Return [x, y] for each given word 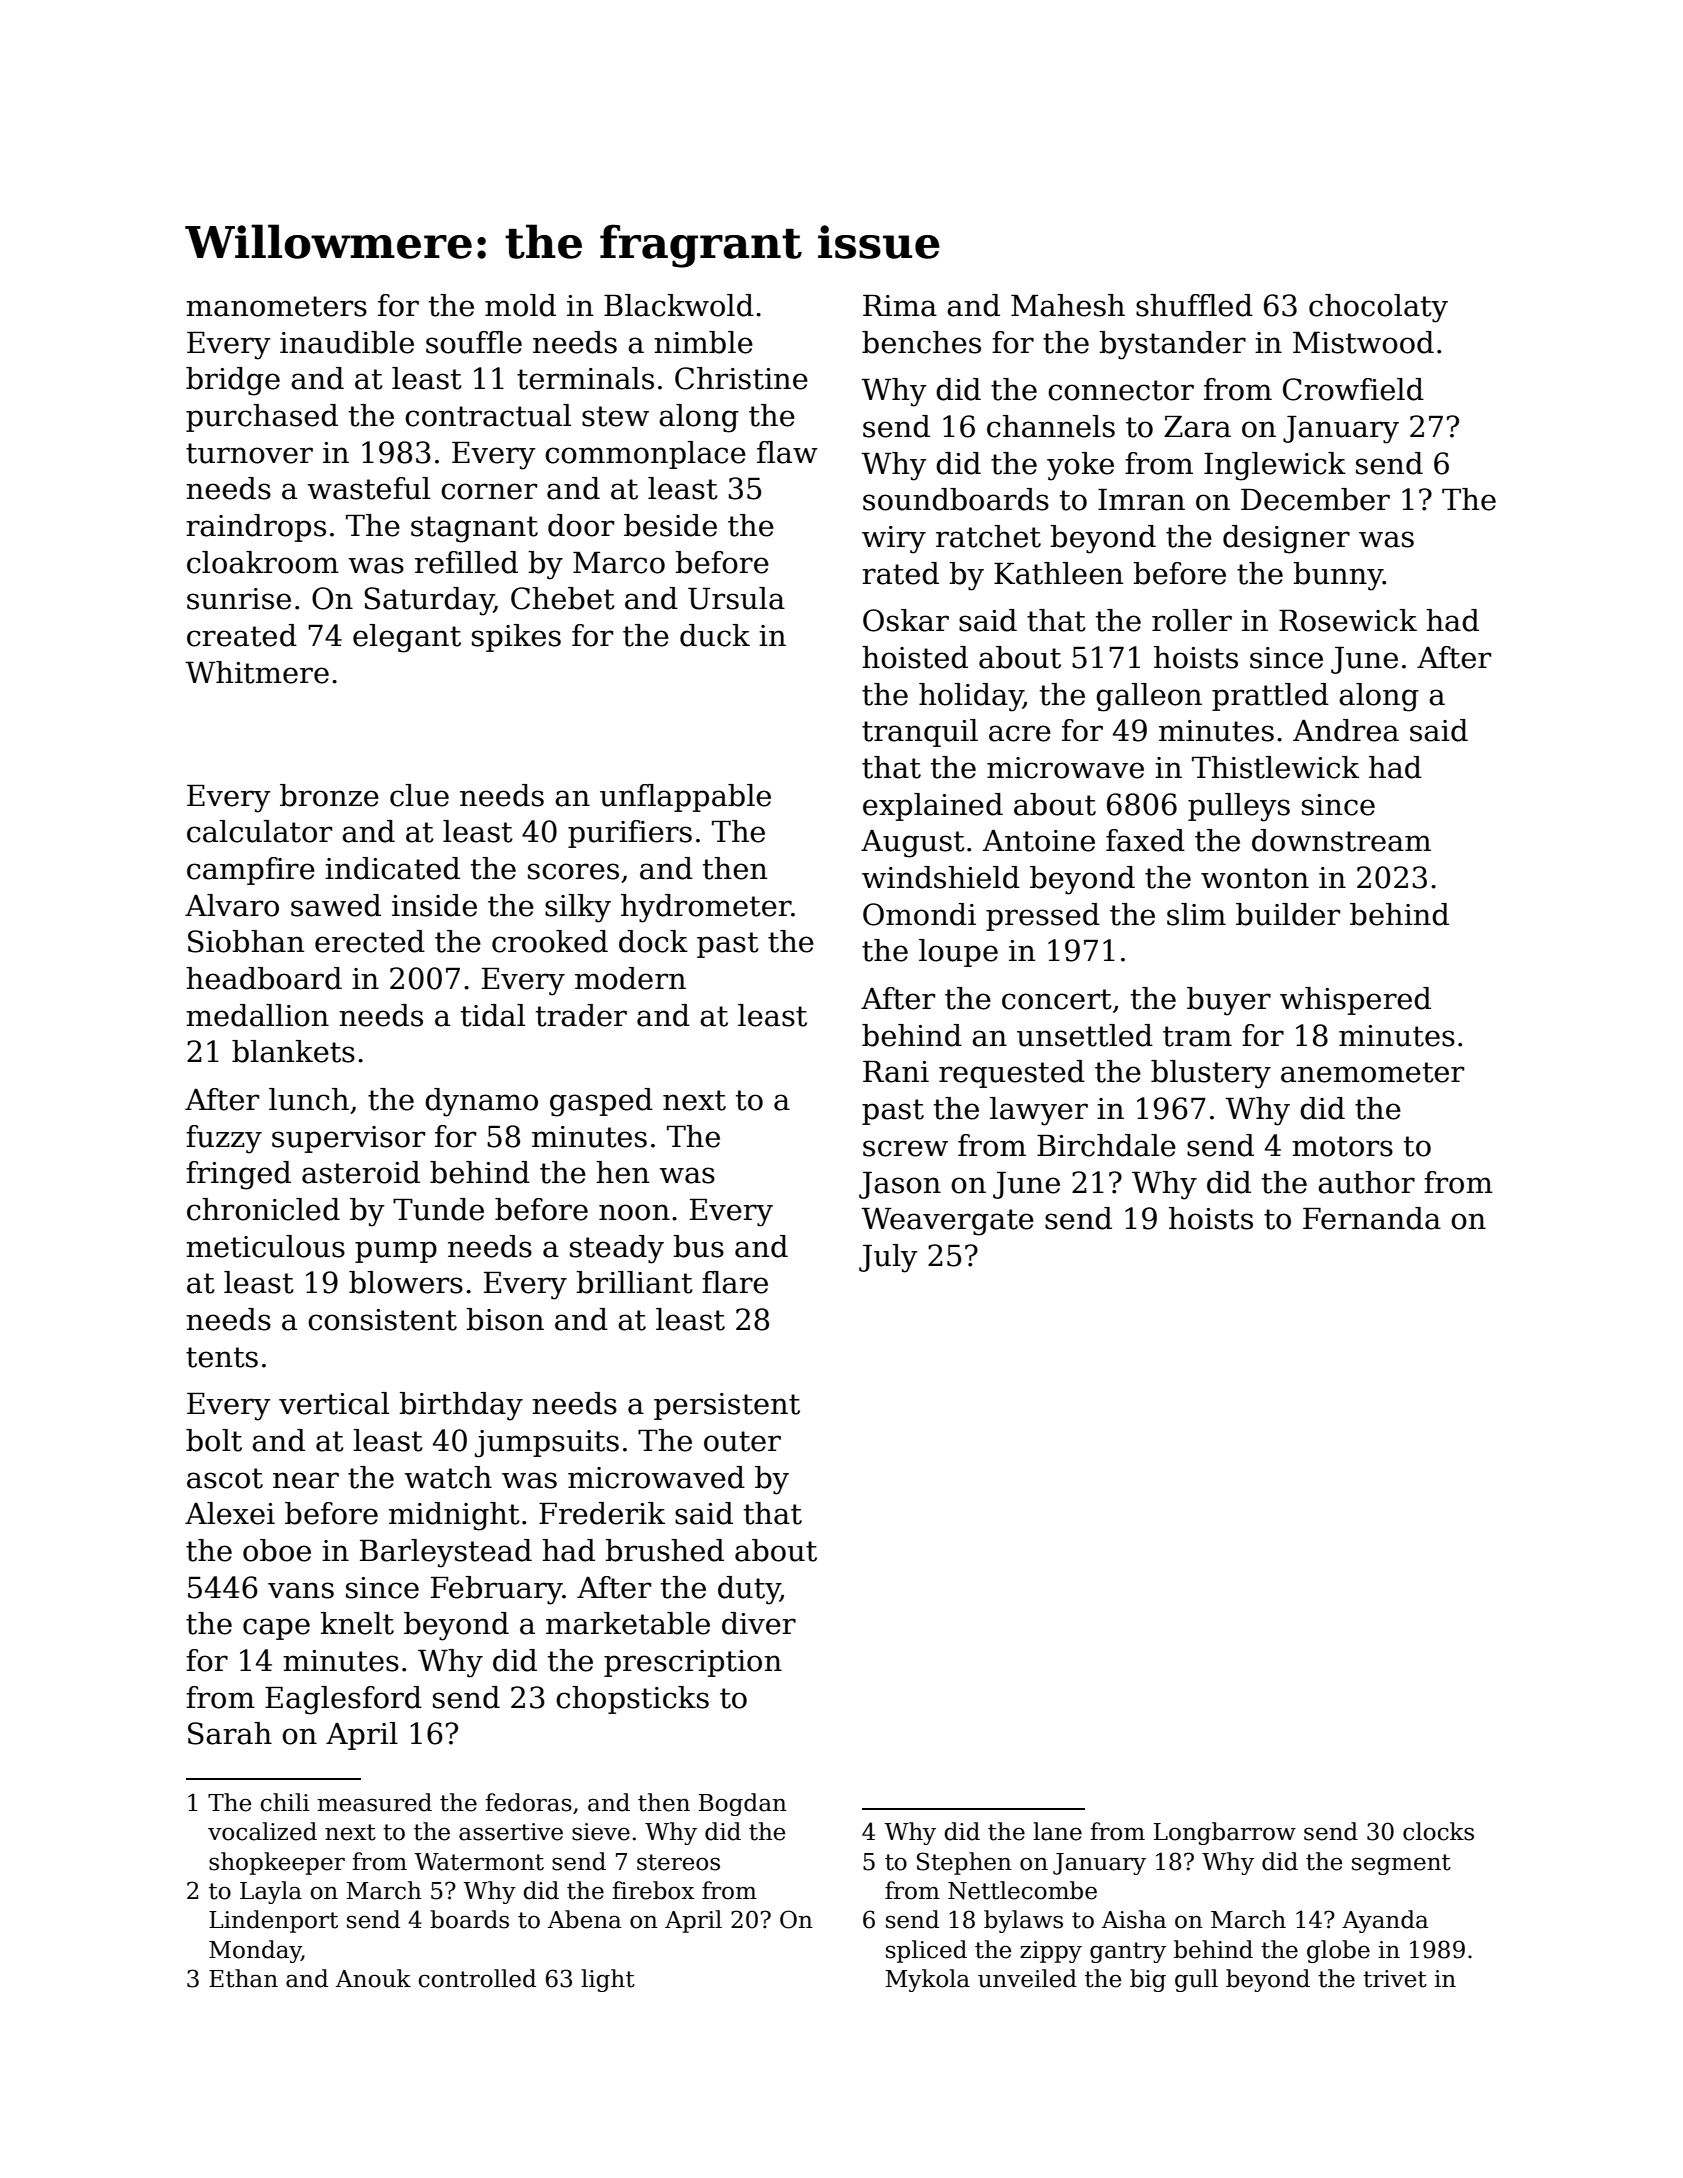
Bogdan [743, 1804]
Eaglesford [343, 1700]
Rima [900, 306]
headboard [264, 978]
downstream [1341, 840]
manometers [276, 306]
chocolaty [1378, 308]
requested [1012, 1074]
